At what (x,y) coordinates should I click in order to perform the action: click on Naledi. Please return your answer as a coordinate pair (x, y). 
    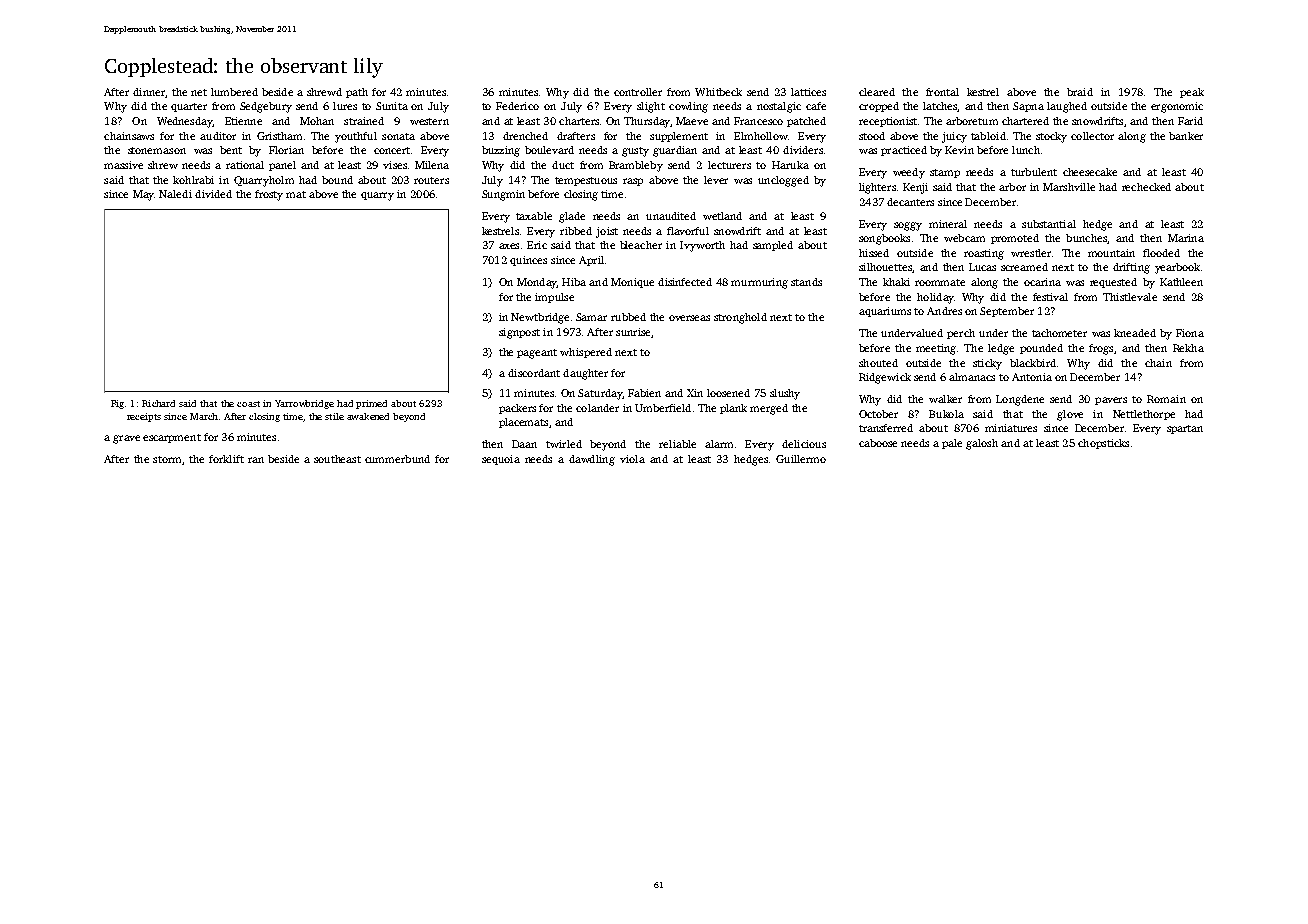
    Looking at the image, I should click on (175, 194).
